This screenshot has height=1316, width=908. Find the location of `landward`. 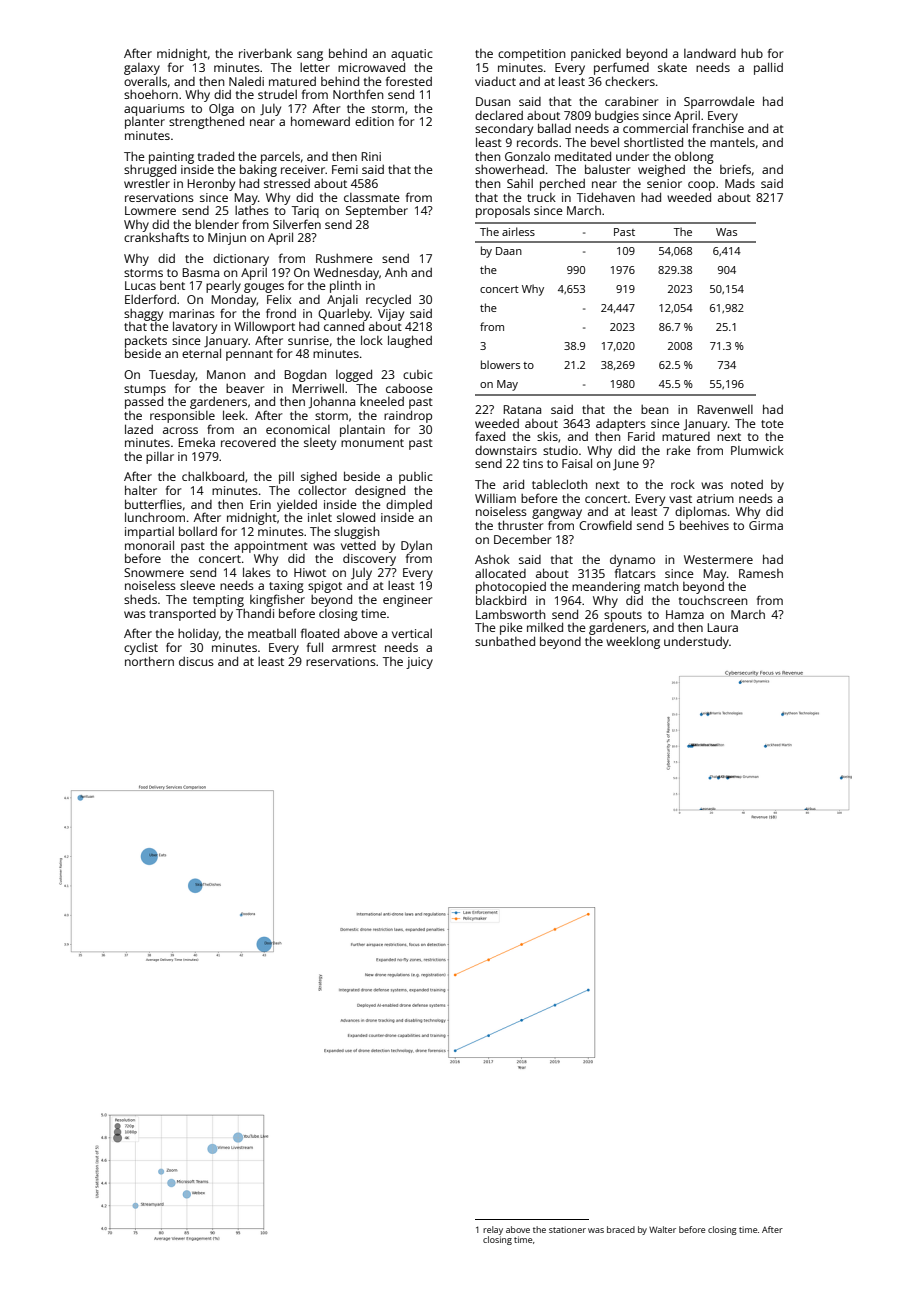

landward is located at coordinates (710, 53).
